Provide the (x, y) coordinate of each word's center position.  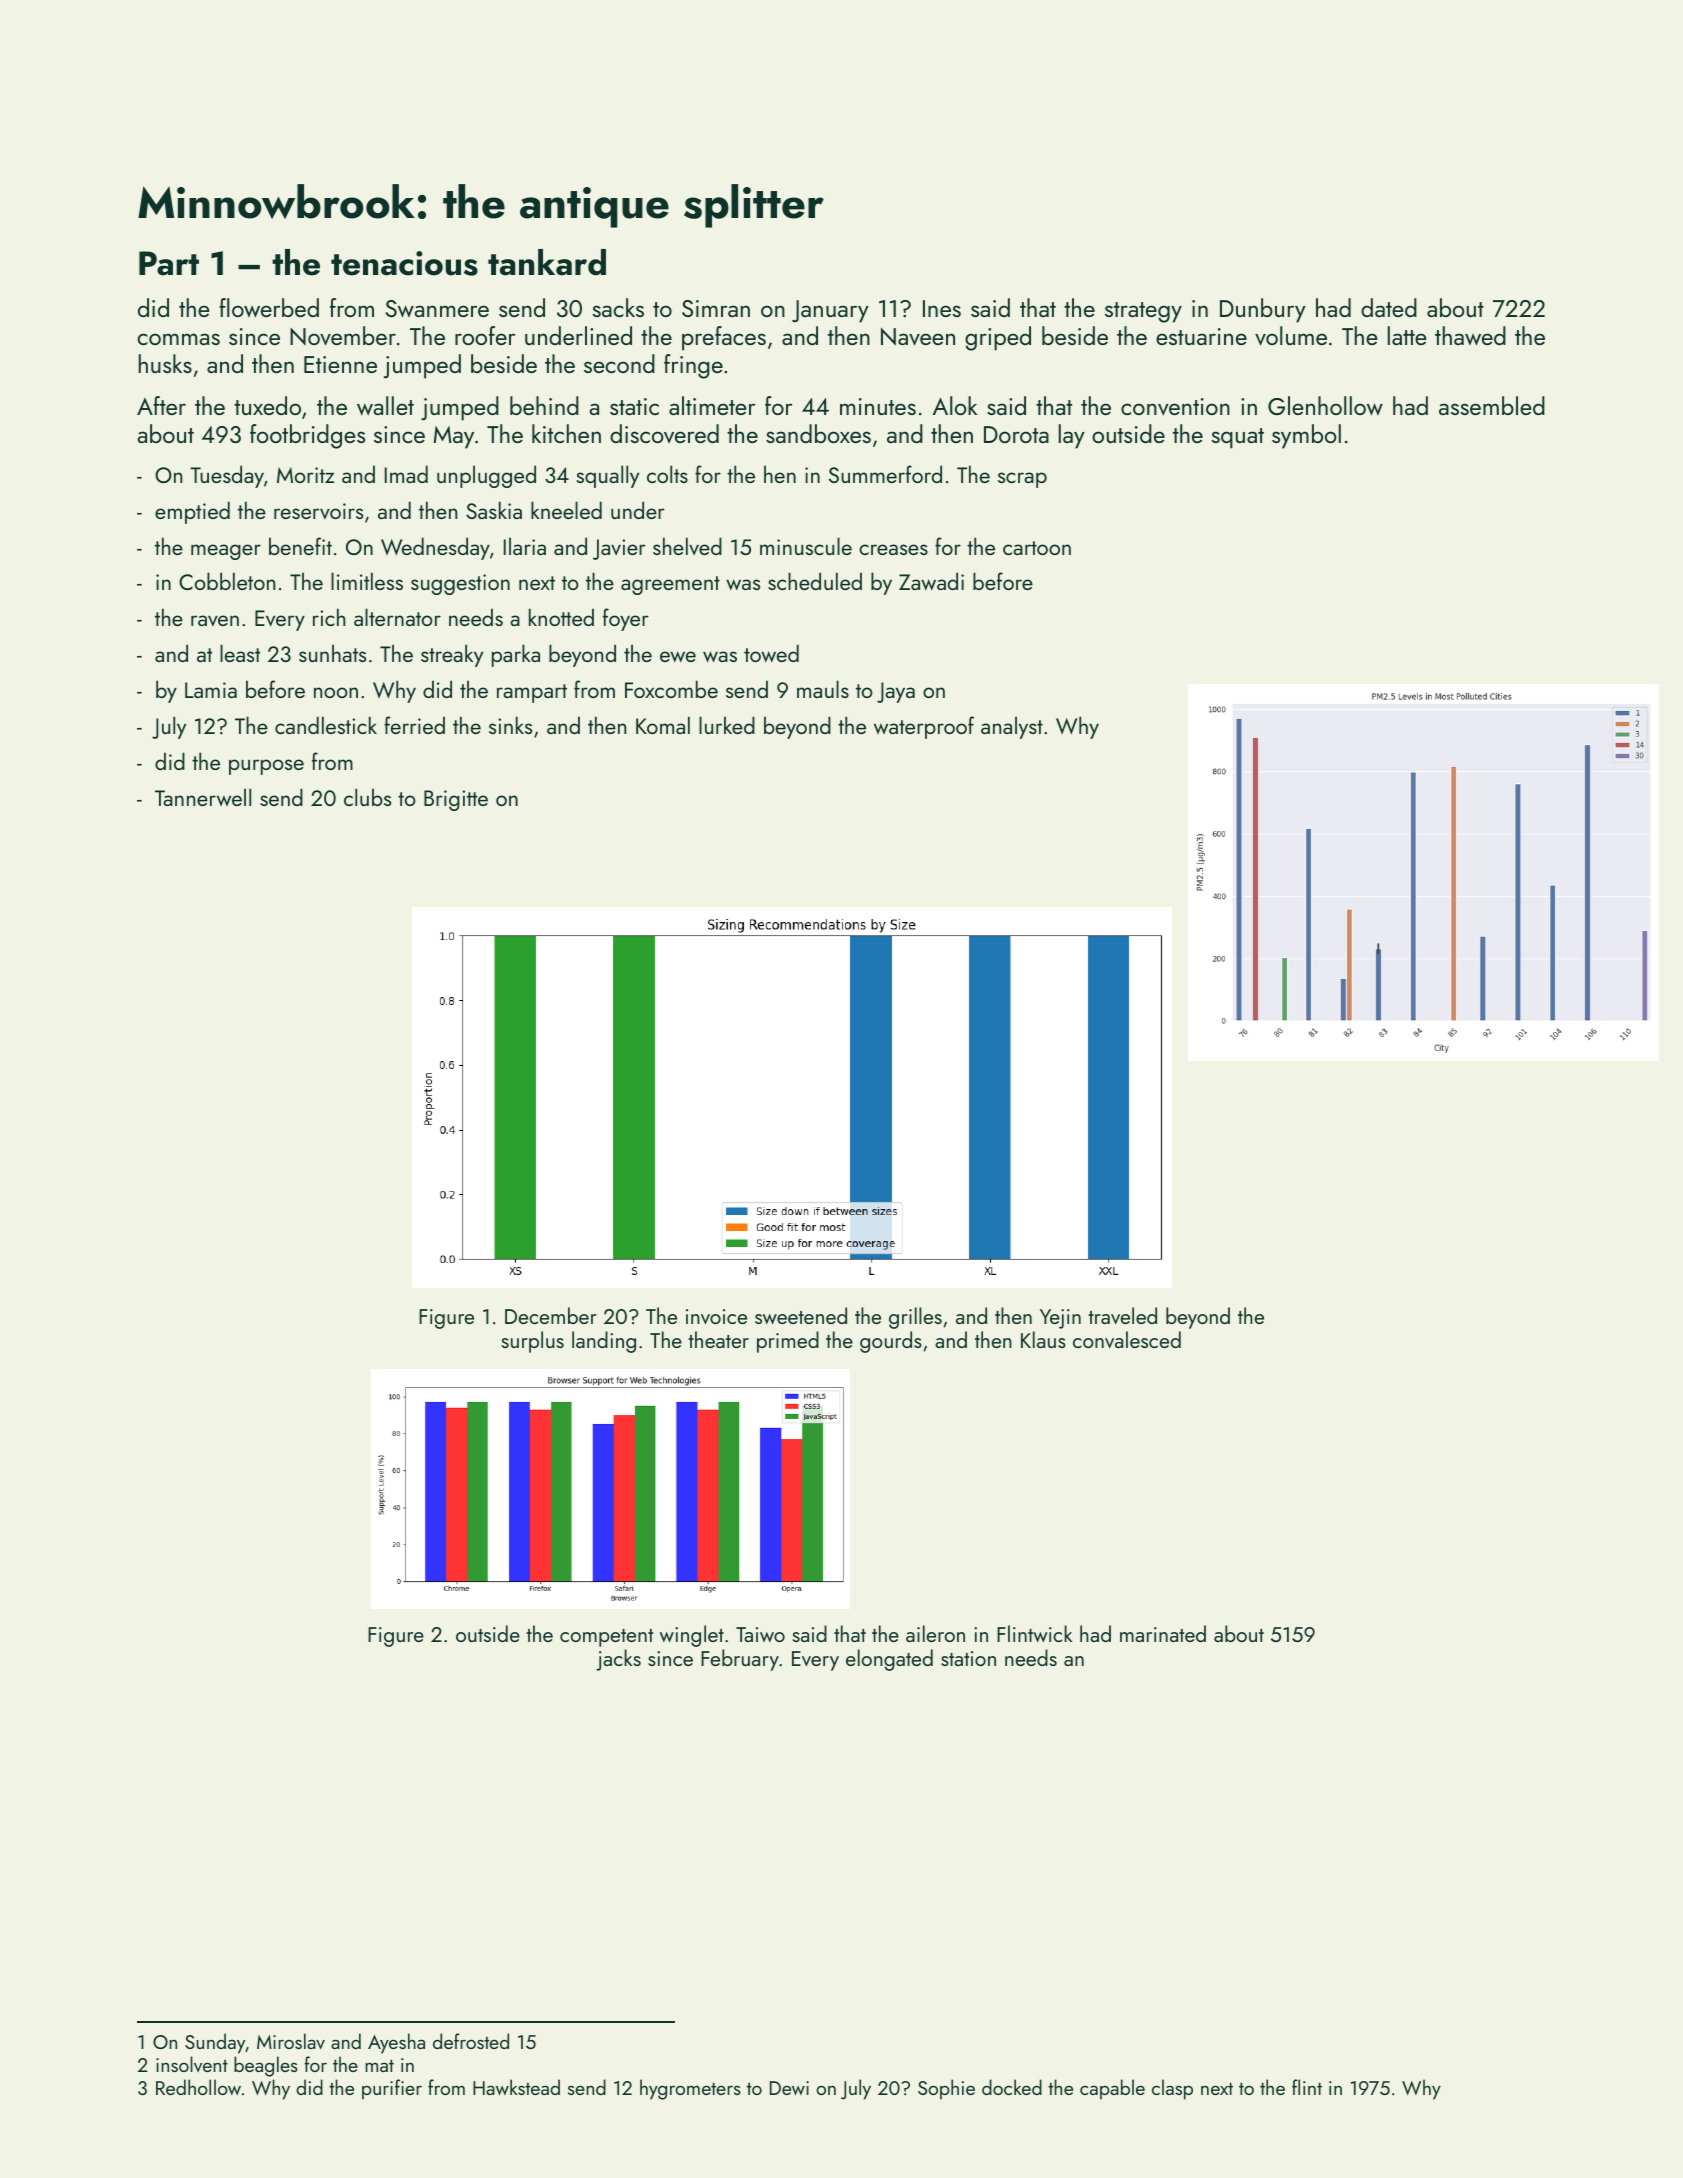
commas (178, 339)
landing (604, 1342)
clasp (1172, 2089)
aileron (935, 1633)
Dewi (789, 2088)
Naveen (918, 337)
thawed (1470, 336)
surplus (533, 1342)
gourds (891, 1342)
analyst (1012, 728)
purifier (392, 2089)
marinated (1163, 1633)
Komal (663, 725)
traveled (1122, 1315)
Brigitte (456, 800)
